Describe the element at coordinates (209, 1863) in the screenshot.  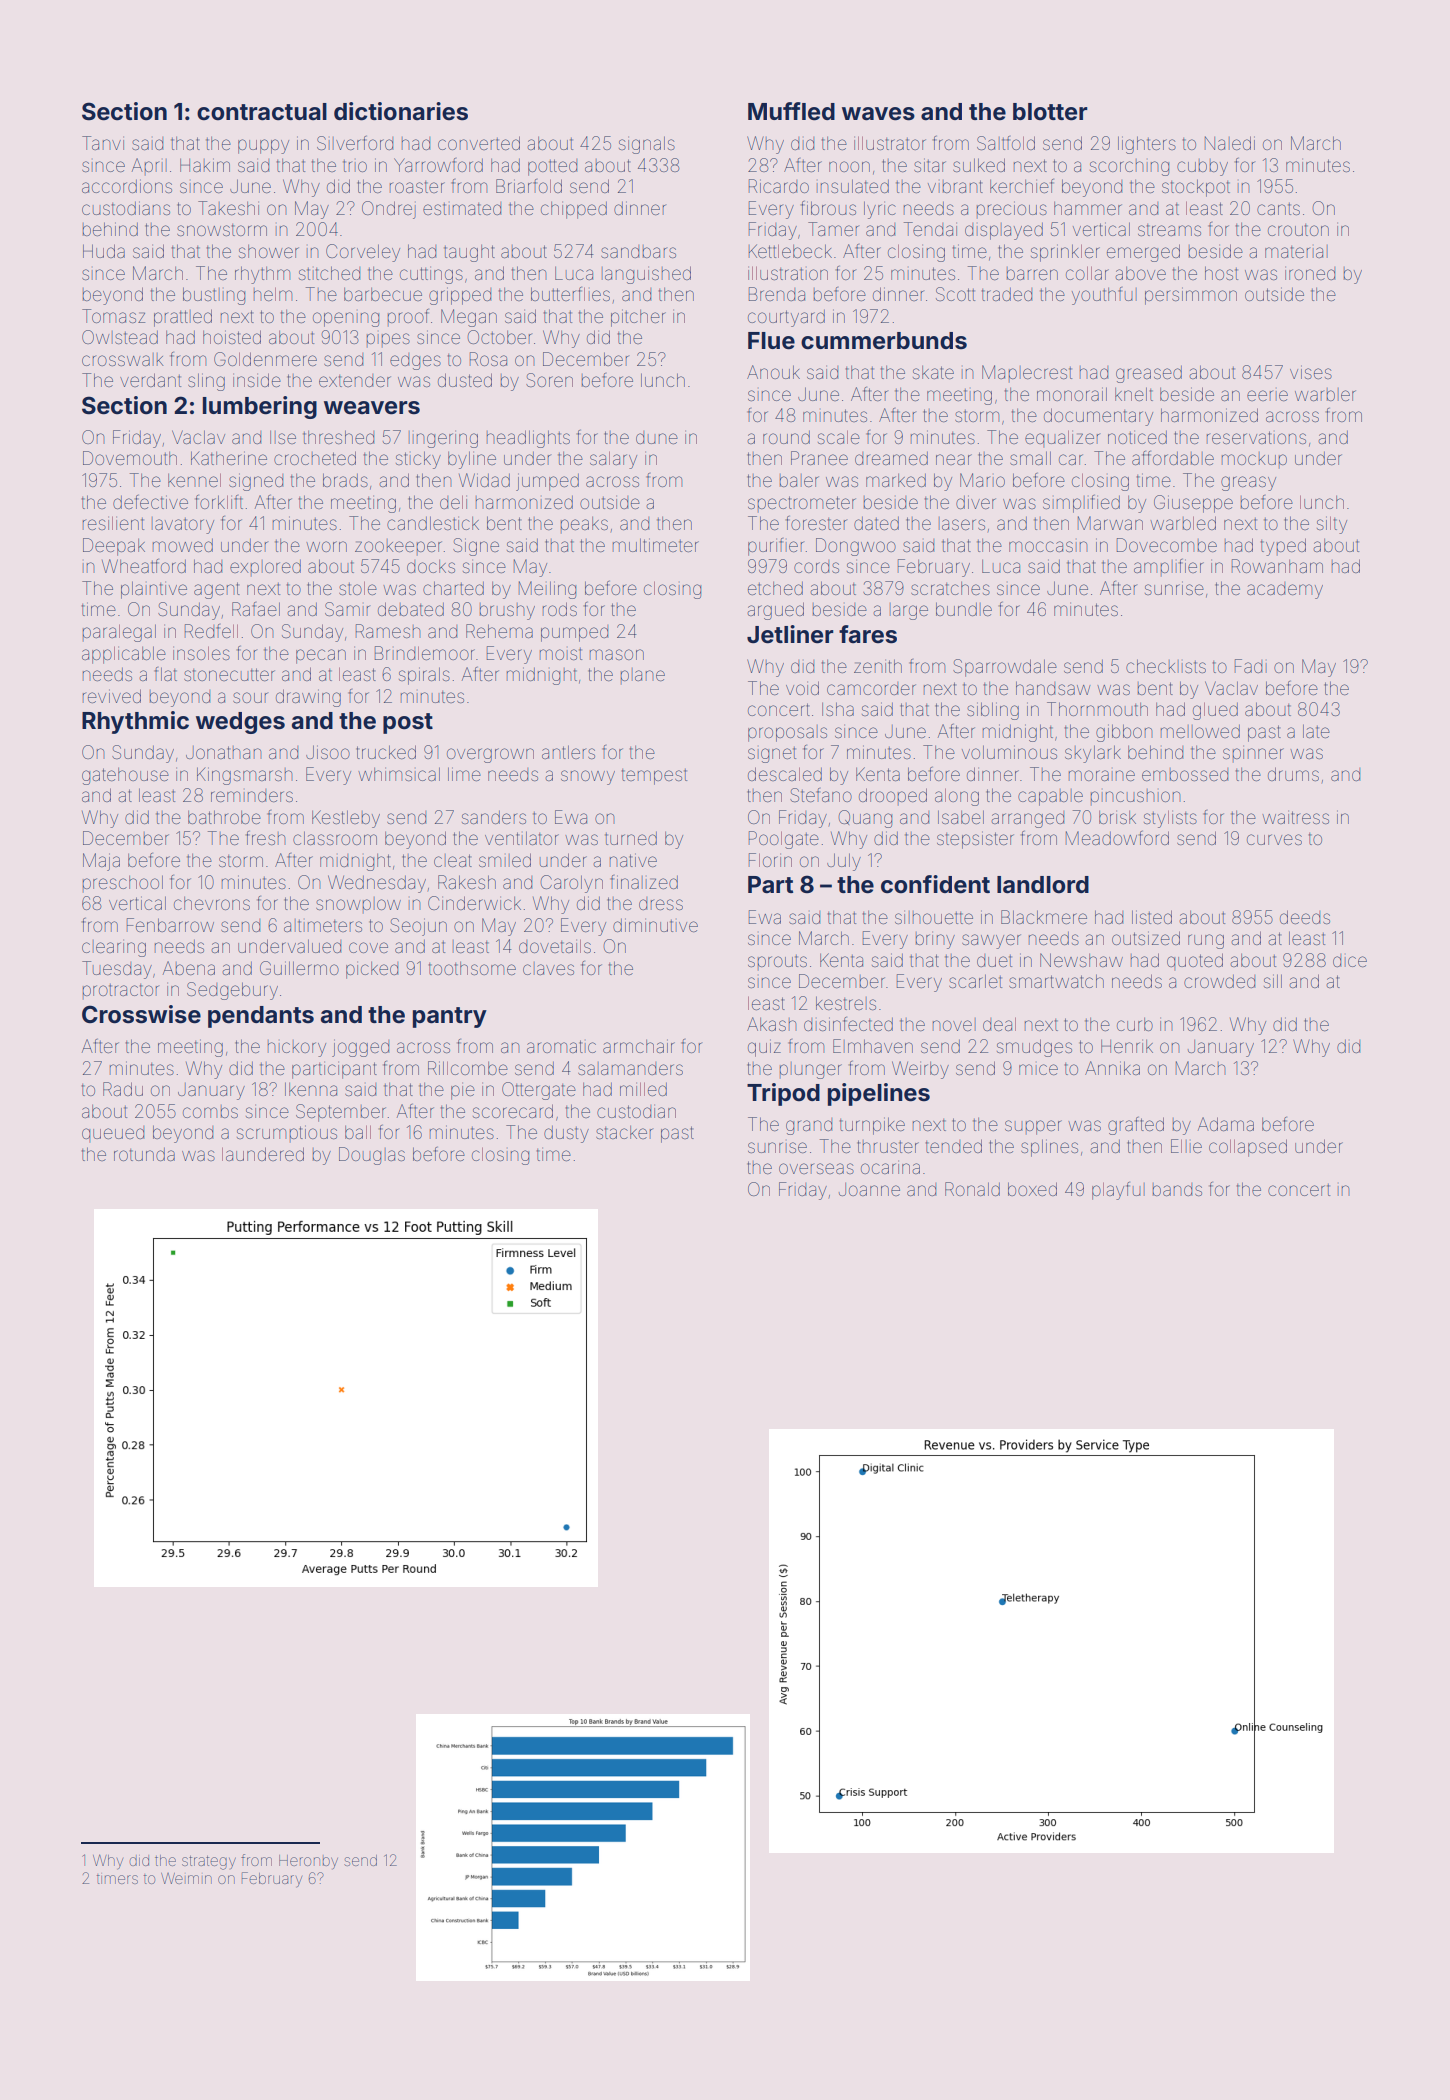
I see `strategy` at that location.
